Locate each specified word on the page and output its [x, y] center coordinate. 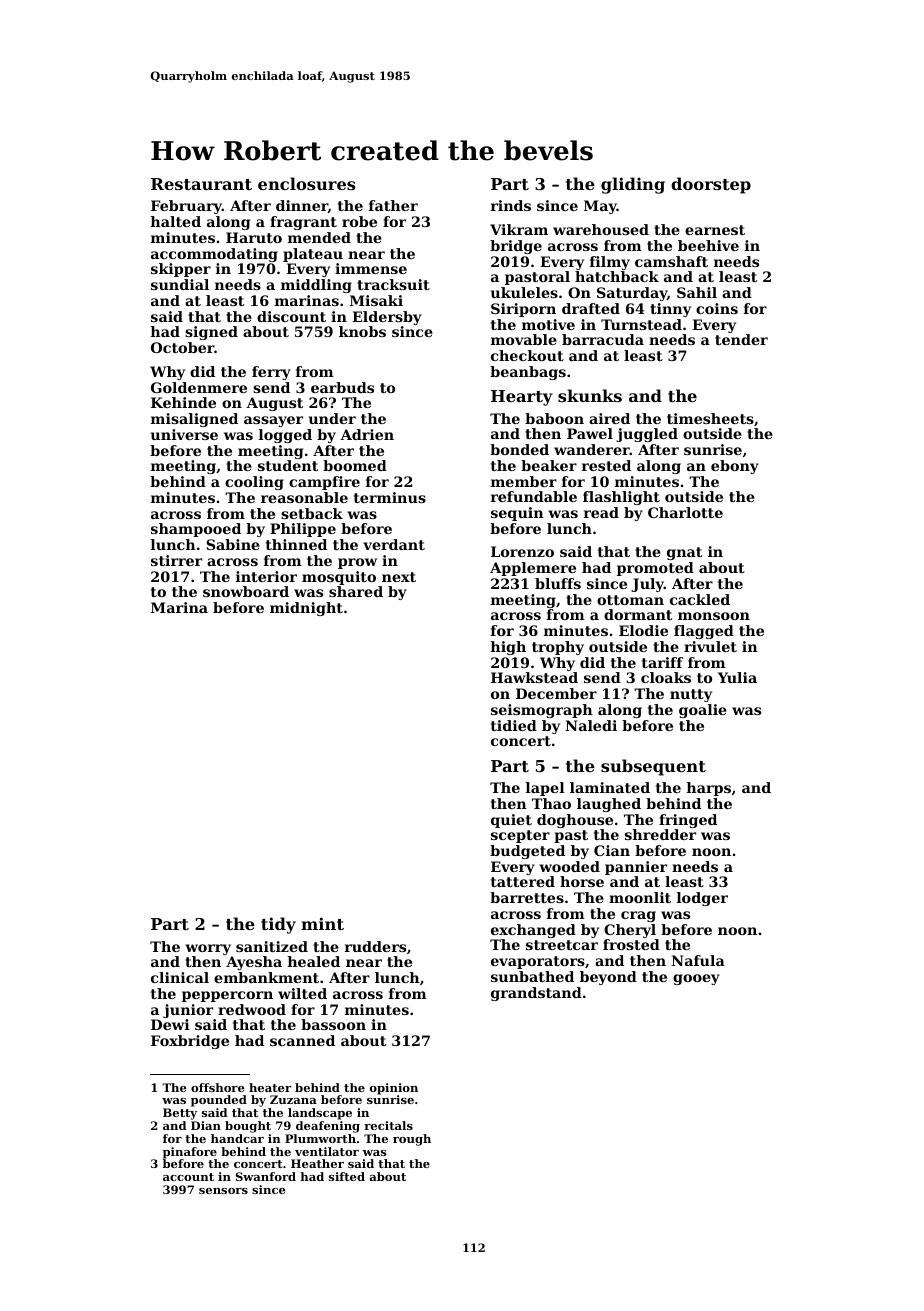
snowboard [246, 591]
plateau [313, 255]
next [399, 577]
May [600, 207]
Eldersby [387, 318]
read [601, 512]
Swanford [266, 1176]
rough [412, 1140]
